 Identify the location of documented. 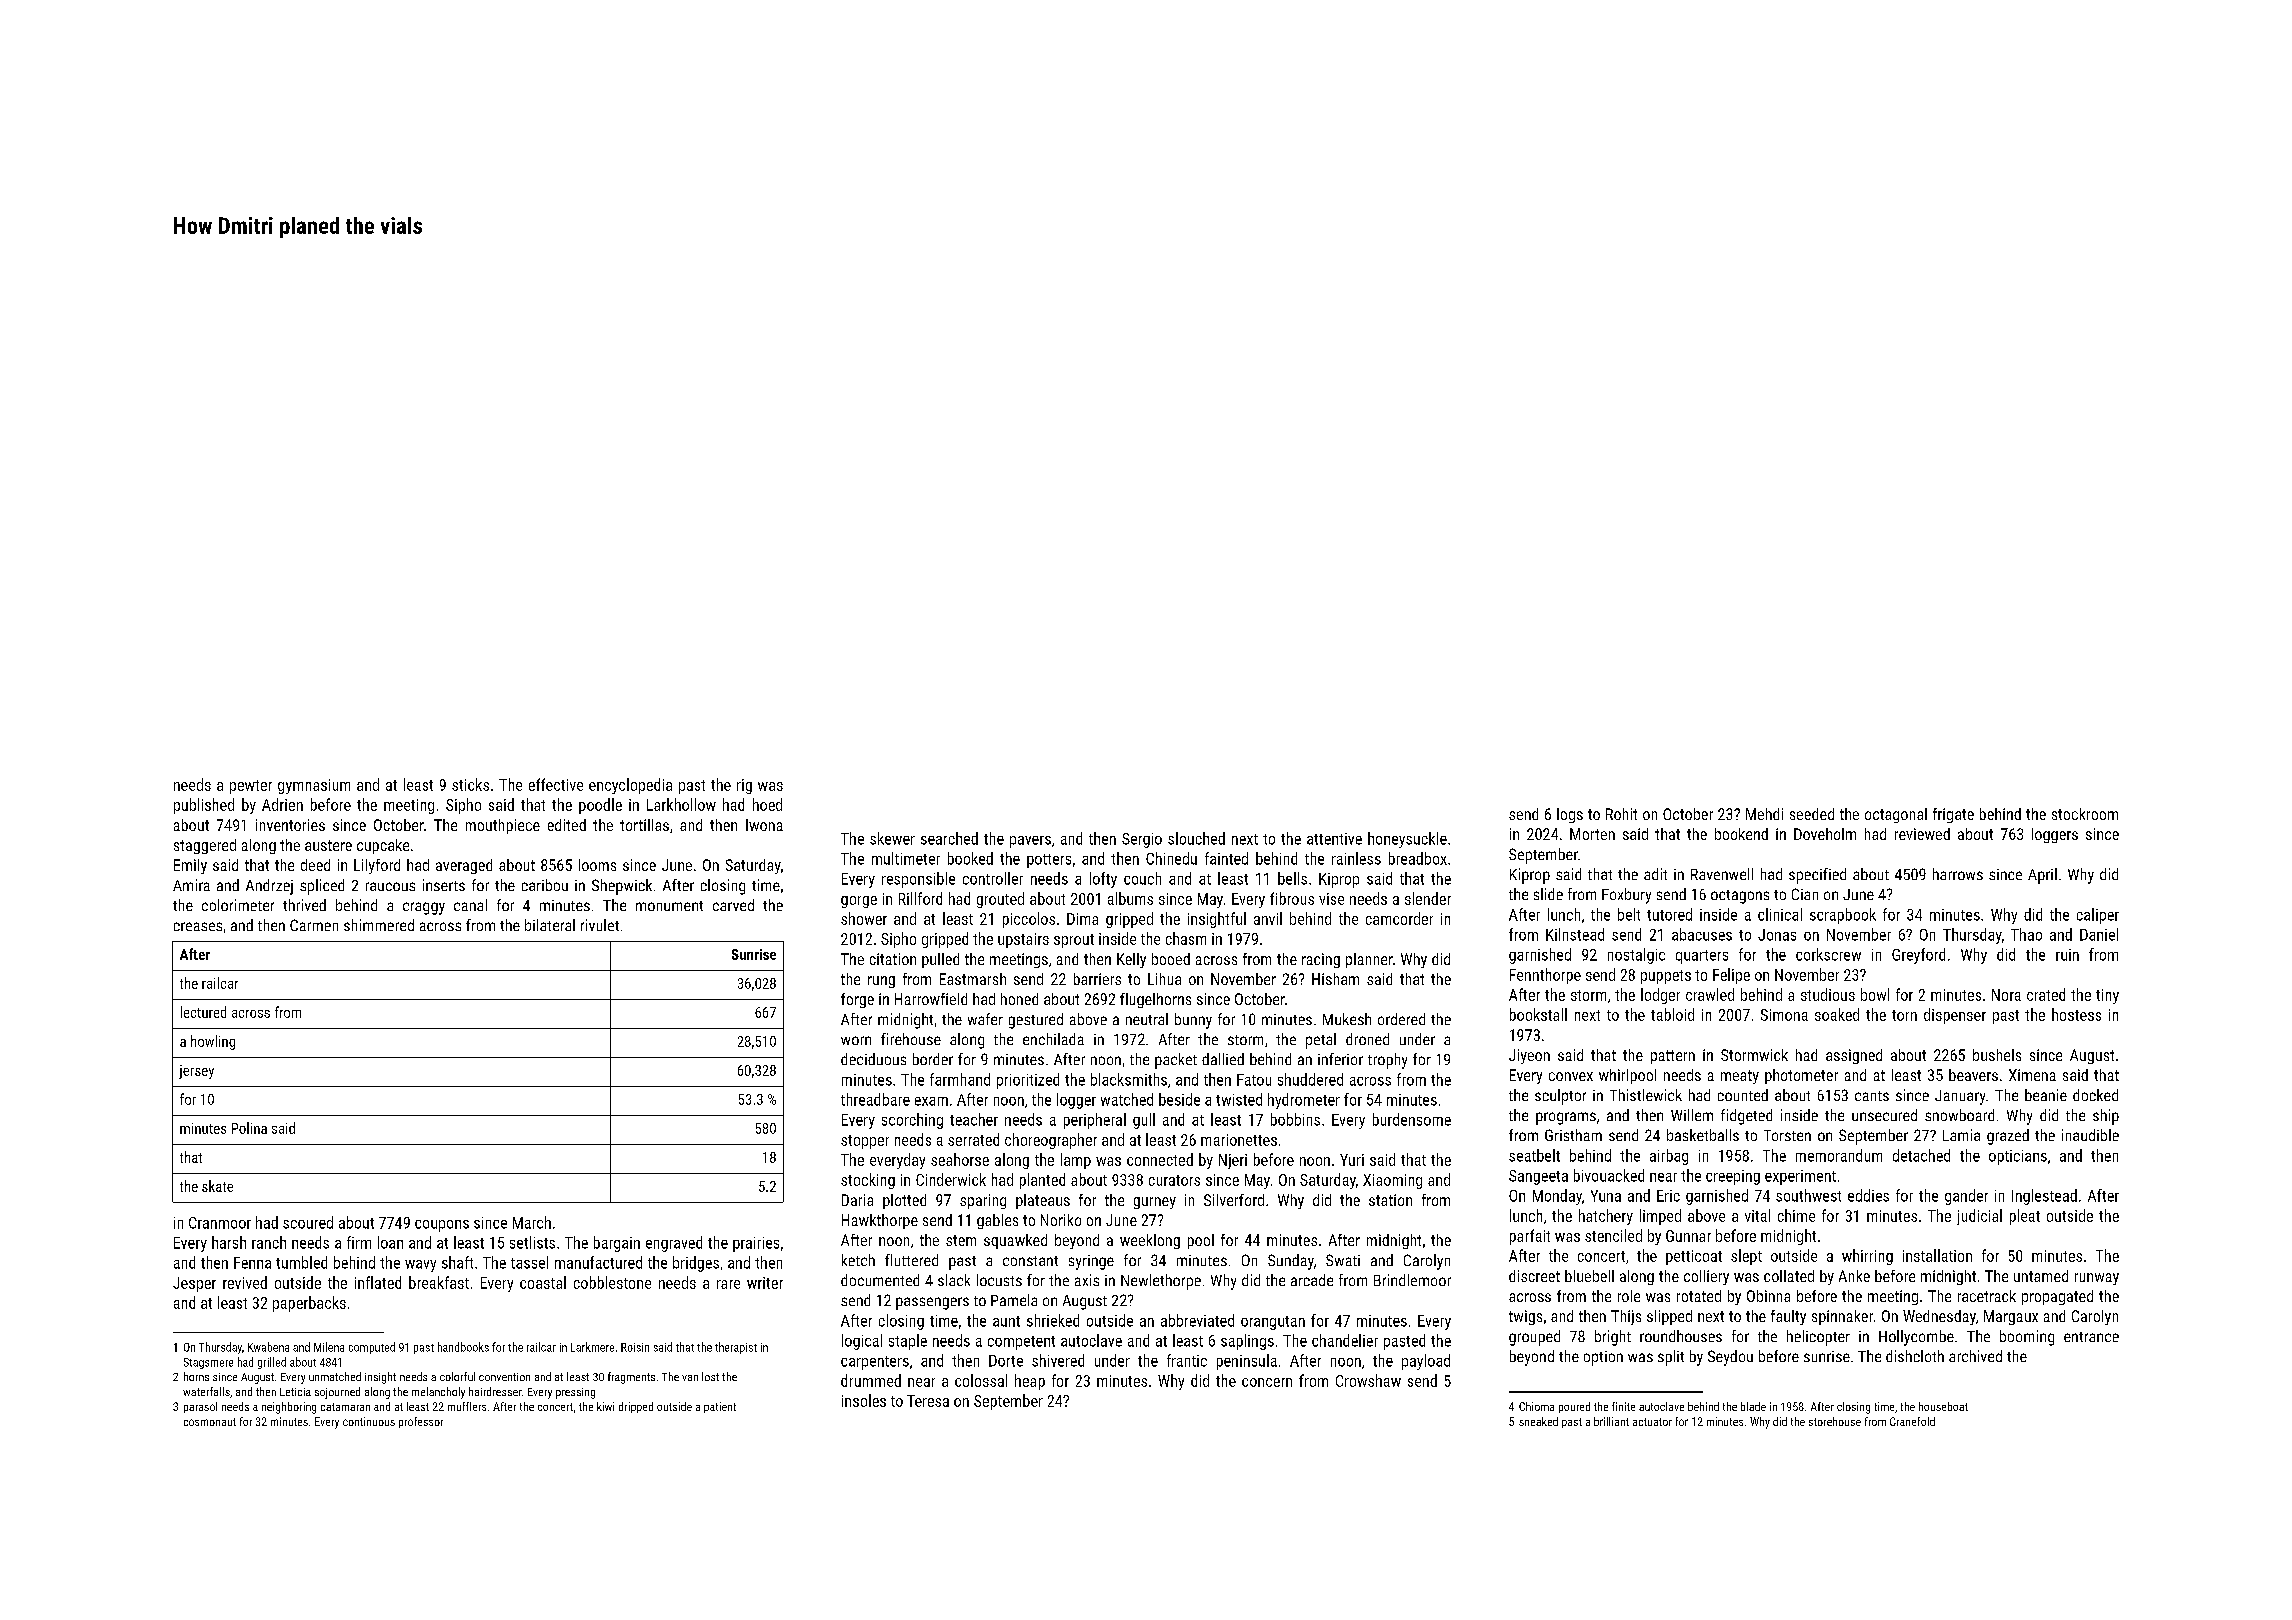
(880, 1280).
